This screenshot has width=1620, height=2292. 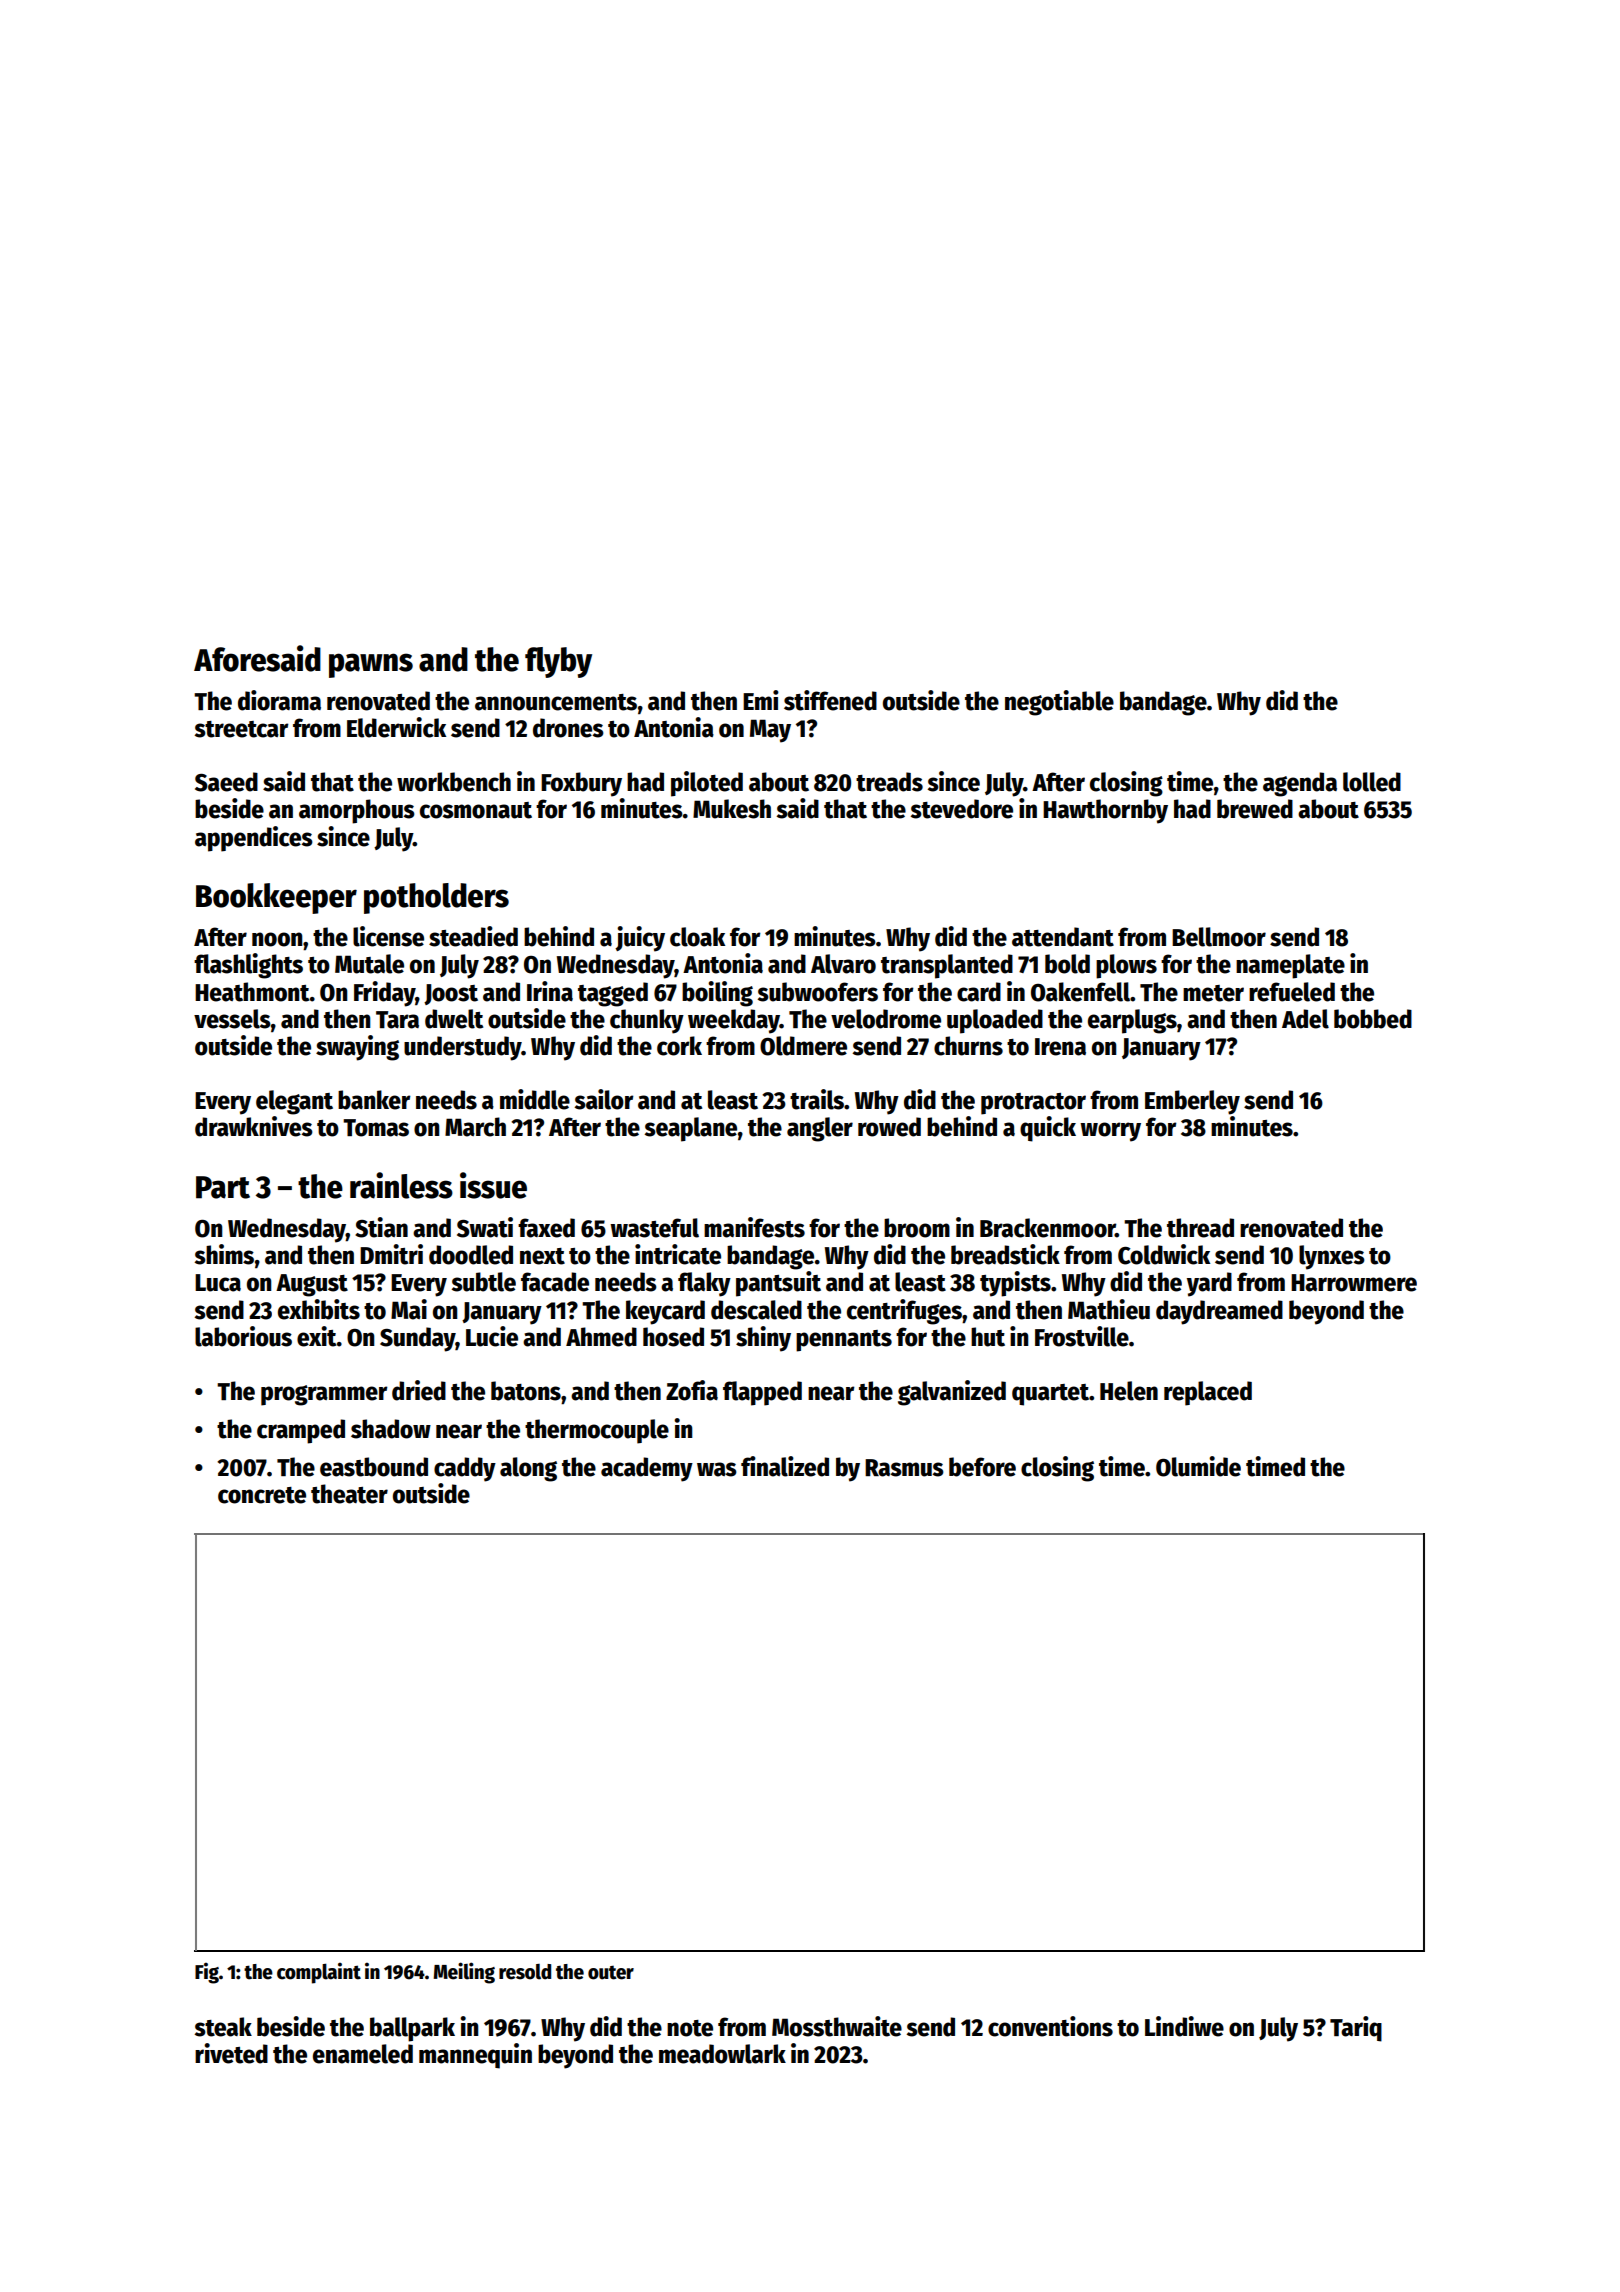 What do you see at coordinates (1219, 937) in the screenshot?
I see `Bellmoor` at bounding box center [1219, 937].
